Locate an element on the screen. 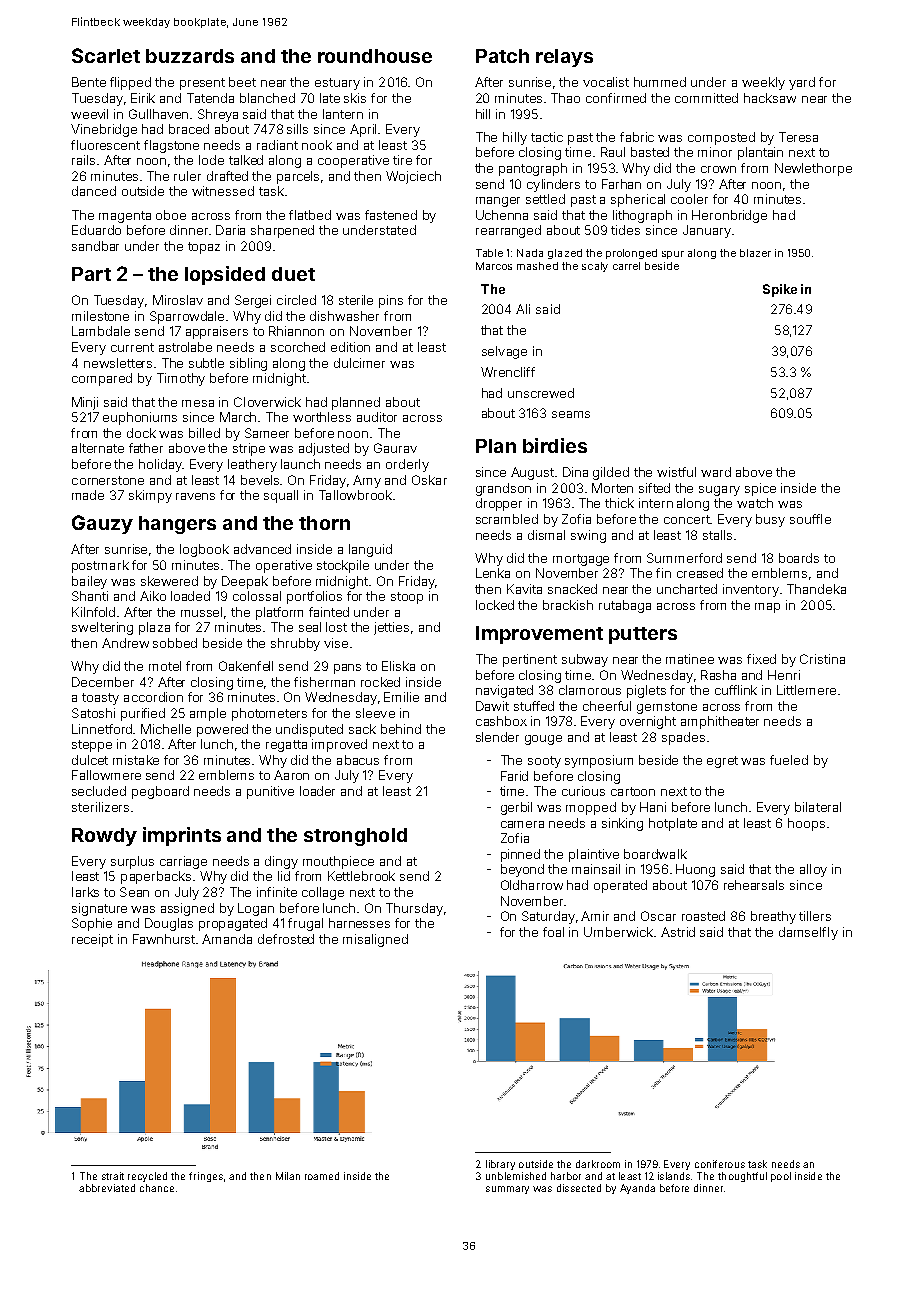 The height and width of the screenshot is (1308, 924). pans is located at coordinates (347, 669).
